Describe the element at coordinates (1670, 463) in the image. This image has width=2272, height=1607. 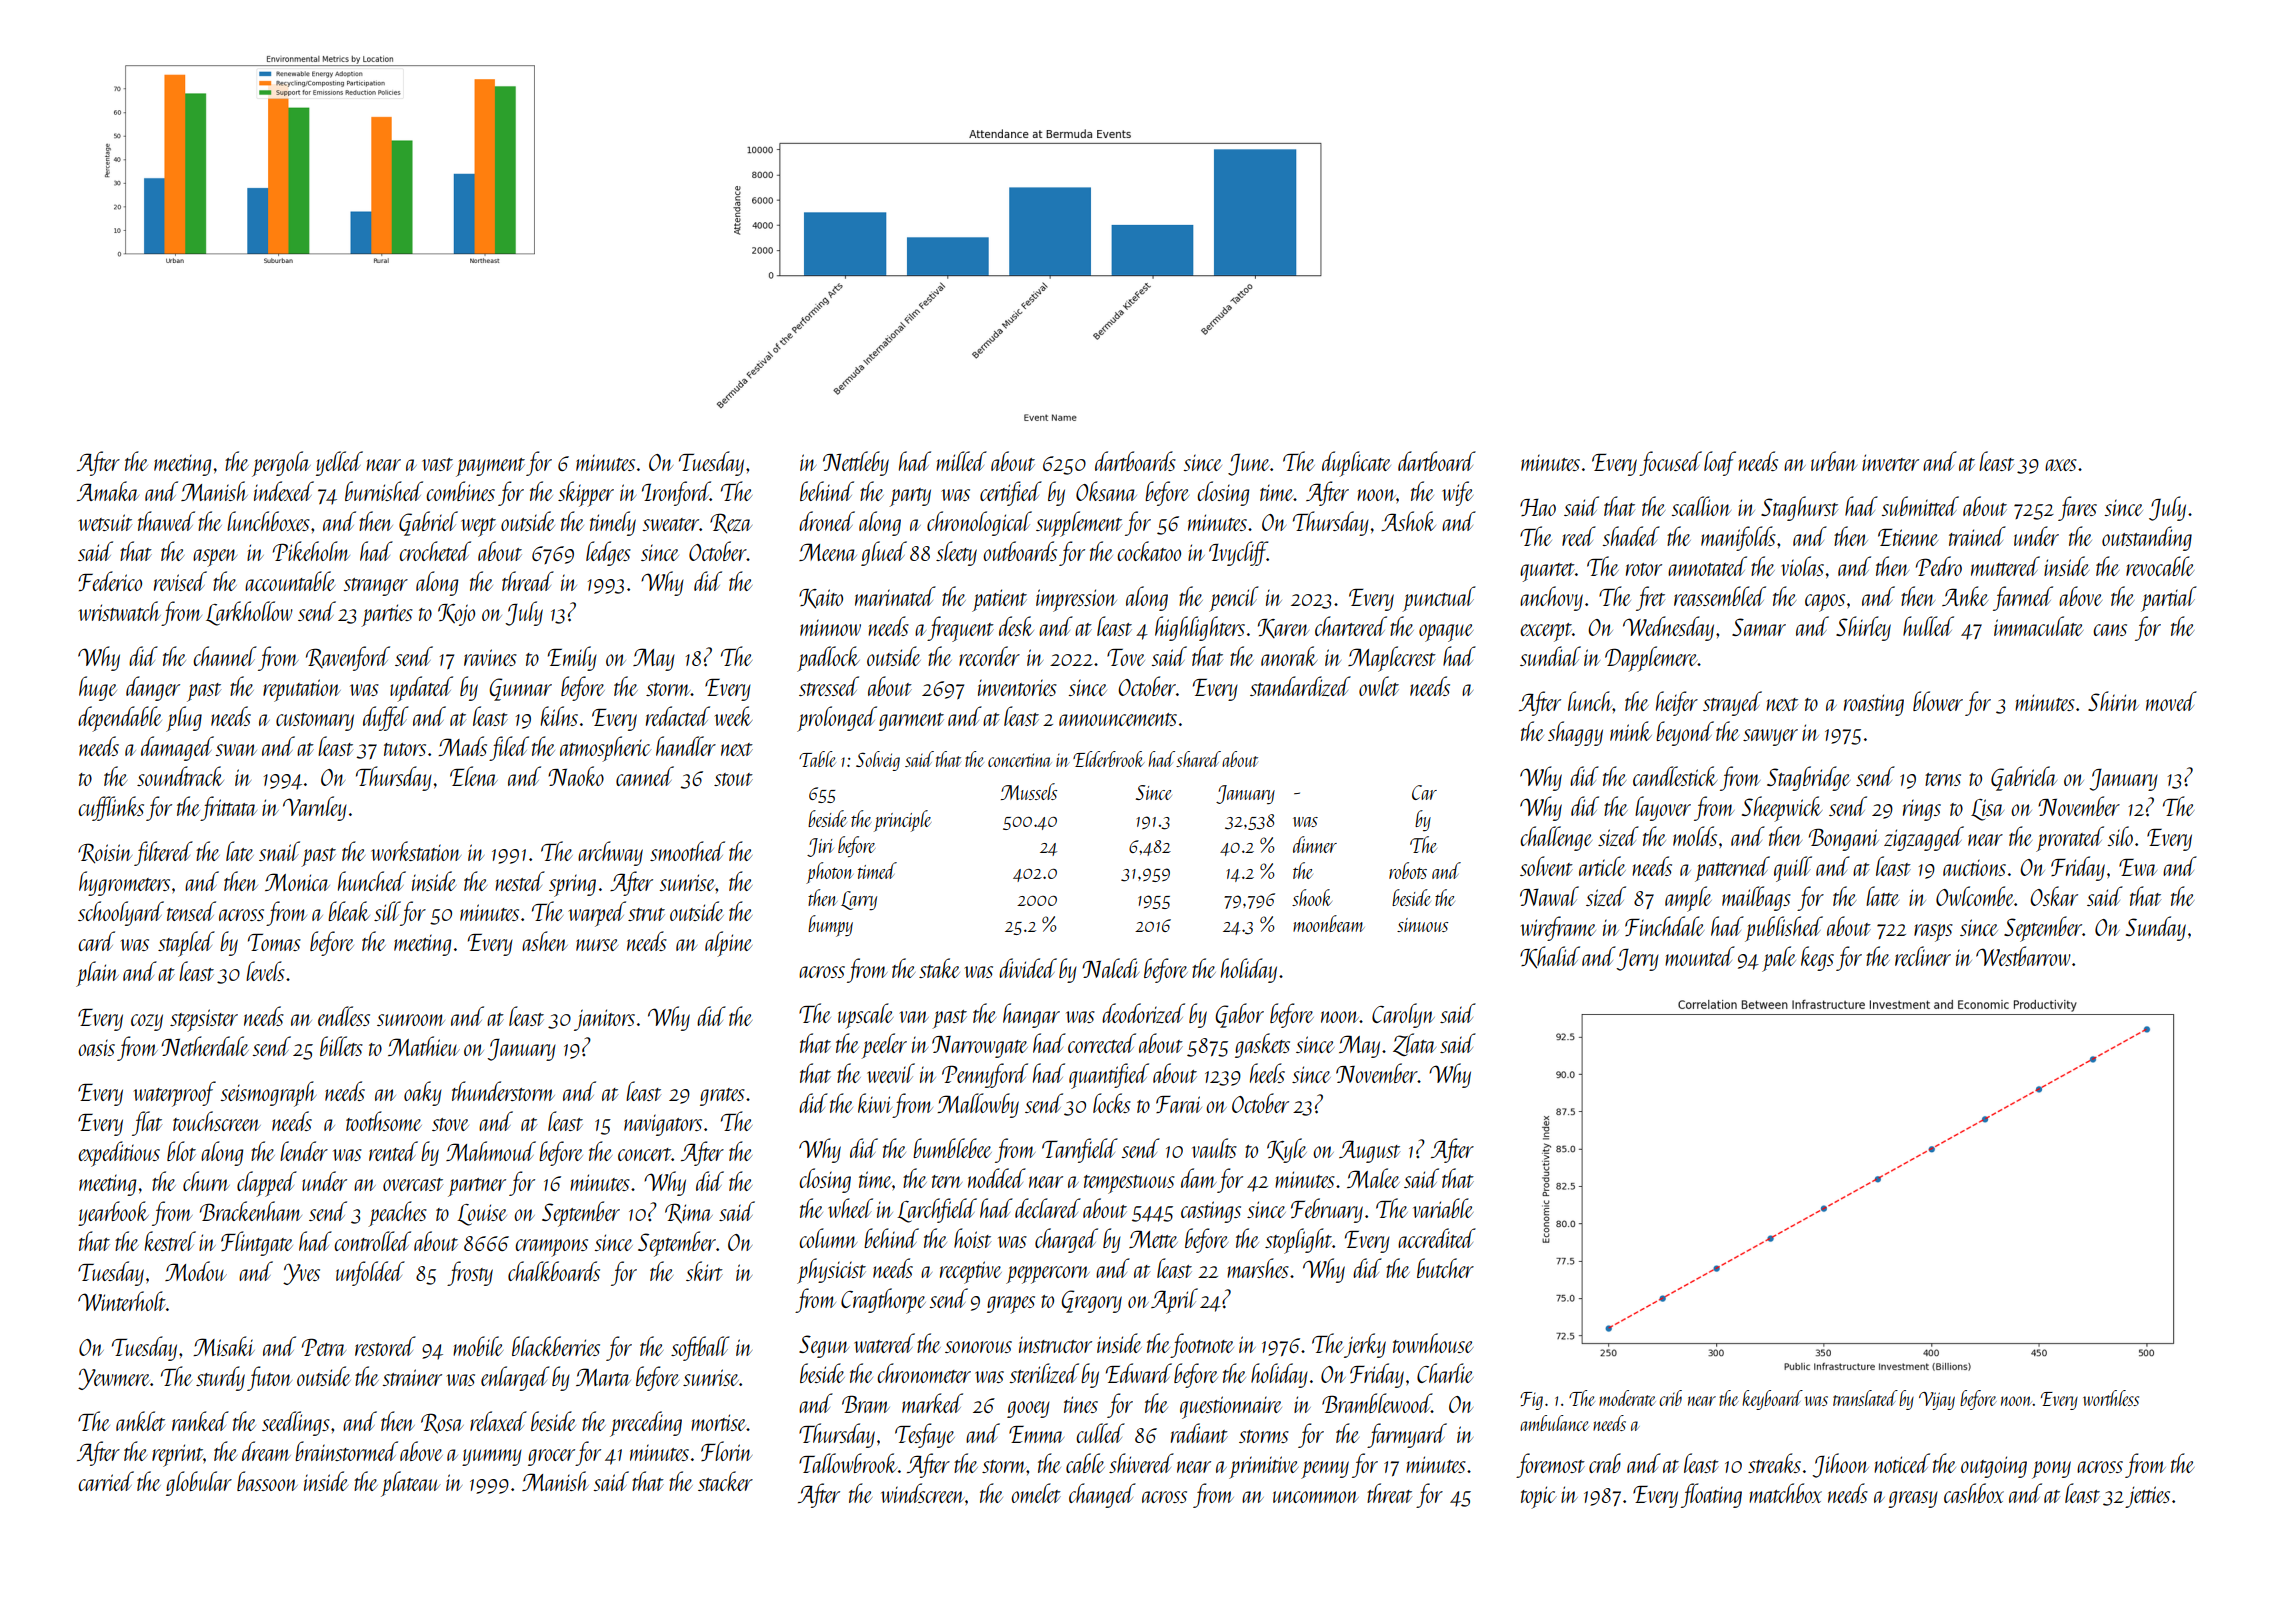
I see `focused` at that location.
